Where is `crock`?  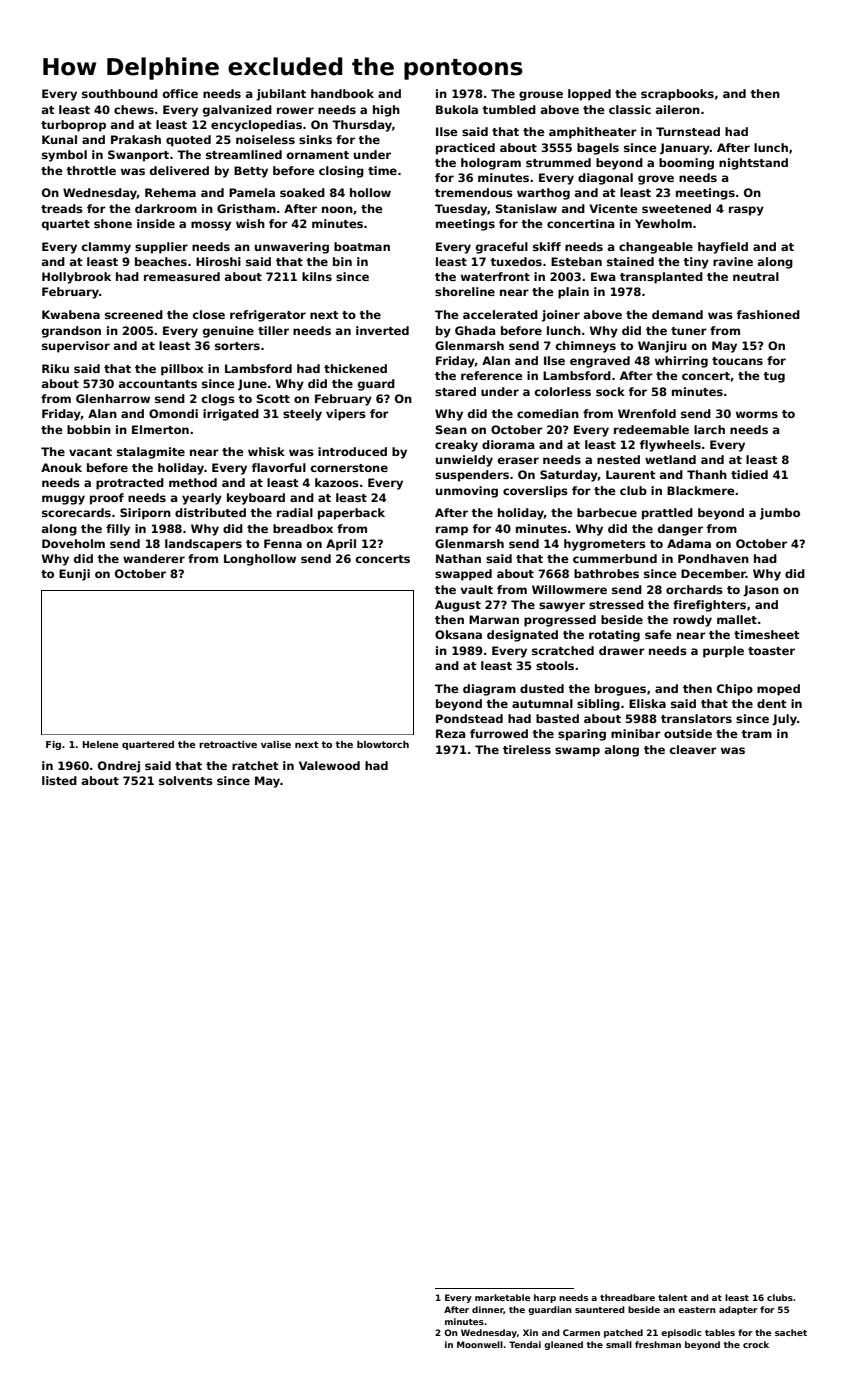 crock is located at coordinates (756, 1344).
